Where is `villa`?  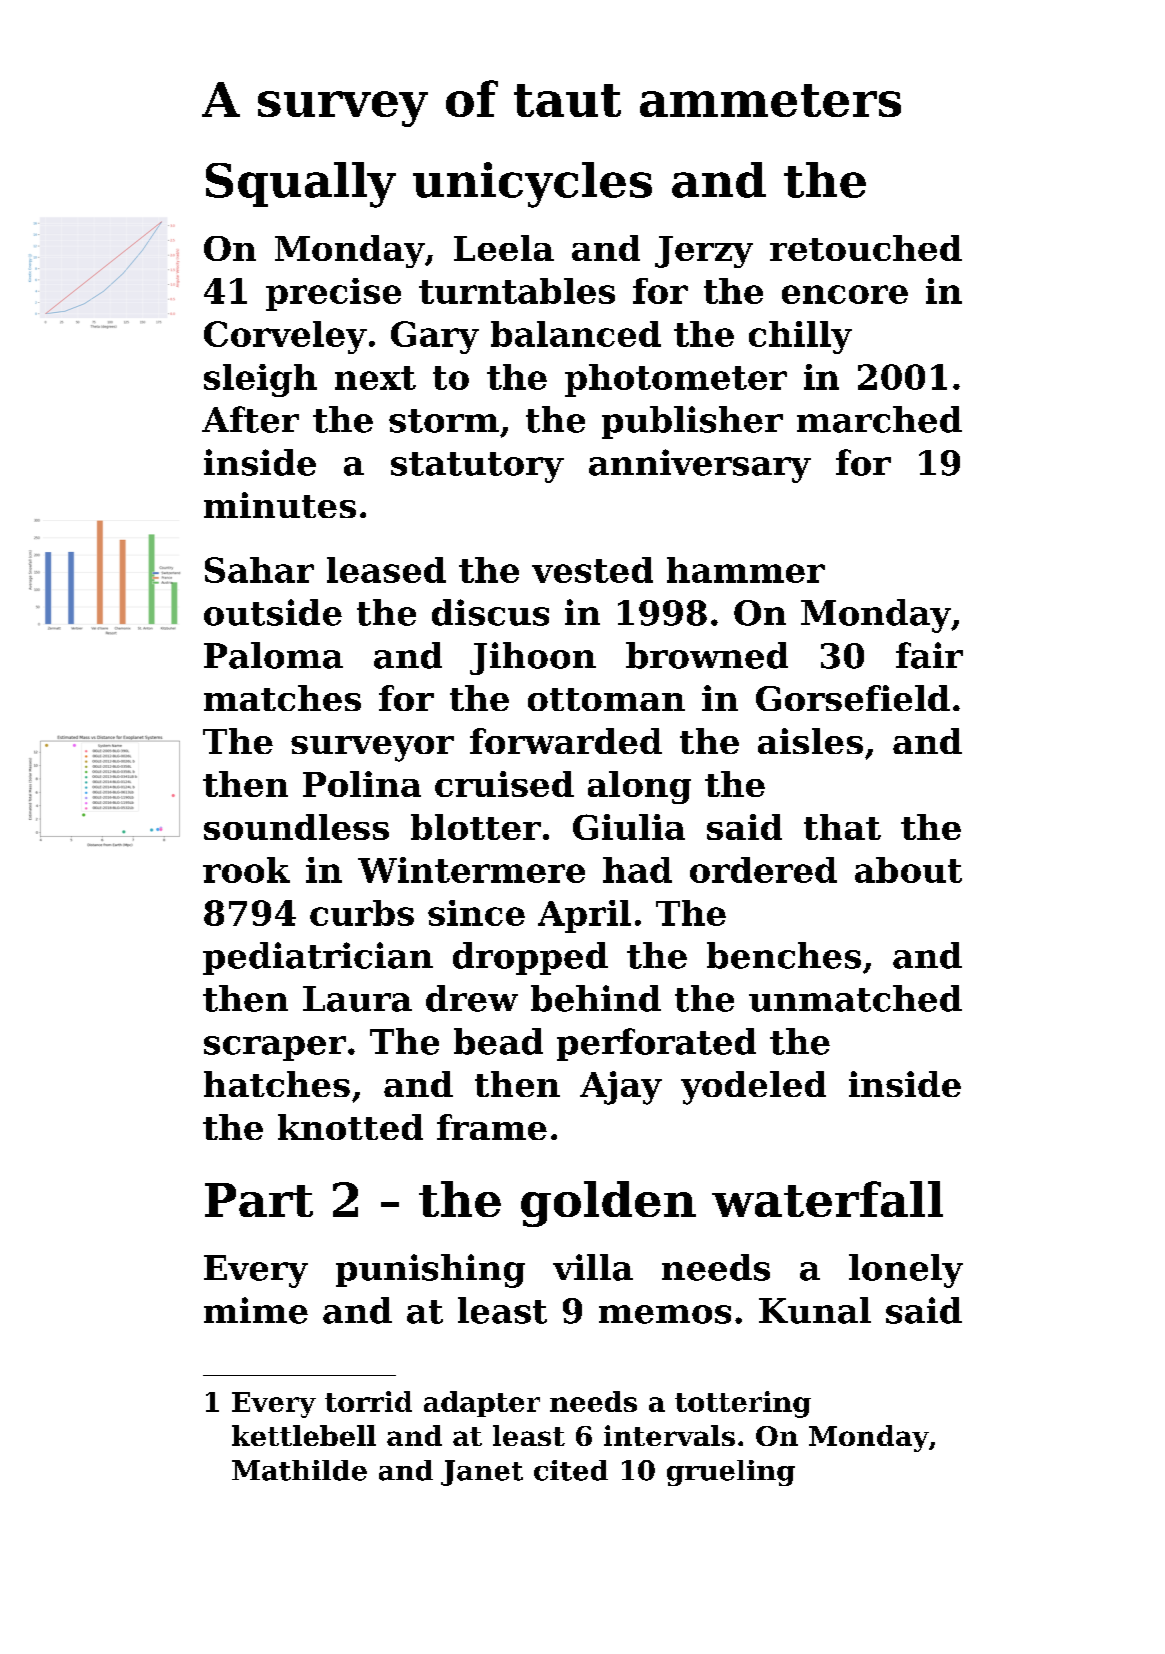 villa is located at coordinates (593, 1267).
